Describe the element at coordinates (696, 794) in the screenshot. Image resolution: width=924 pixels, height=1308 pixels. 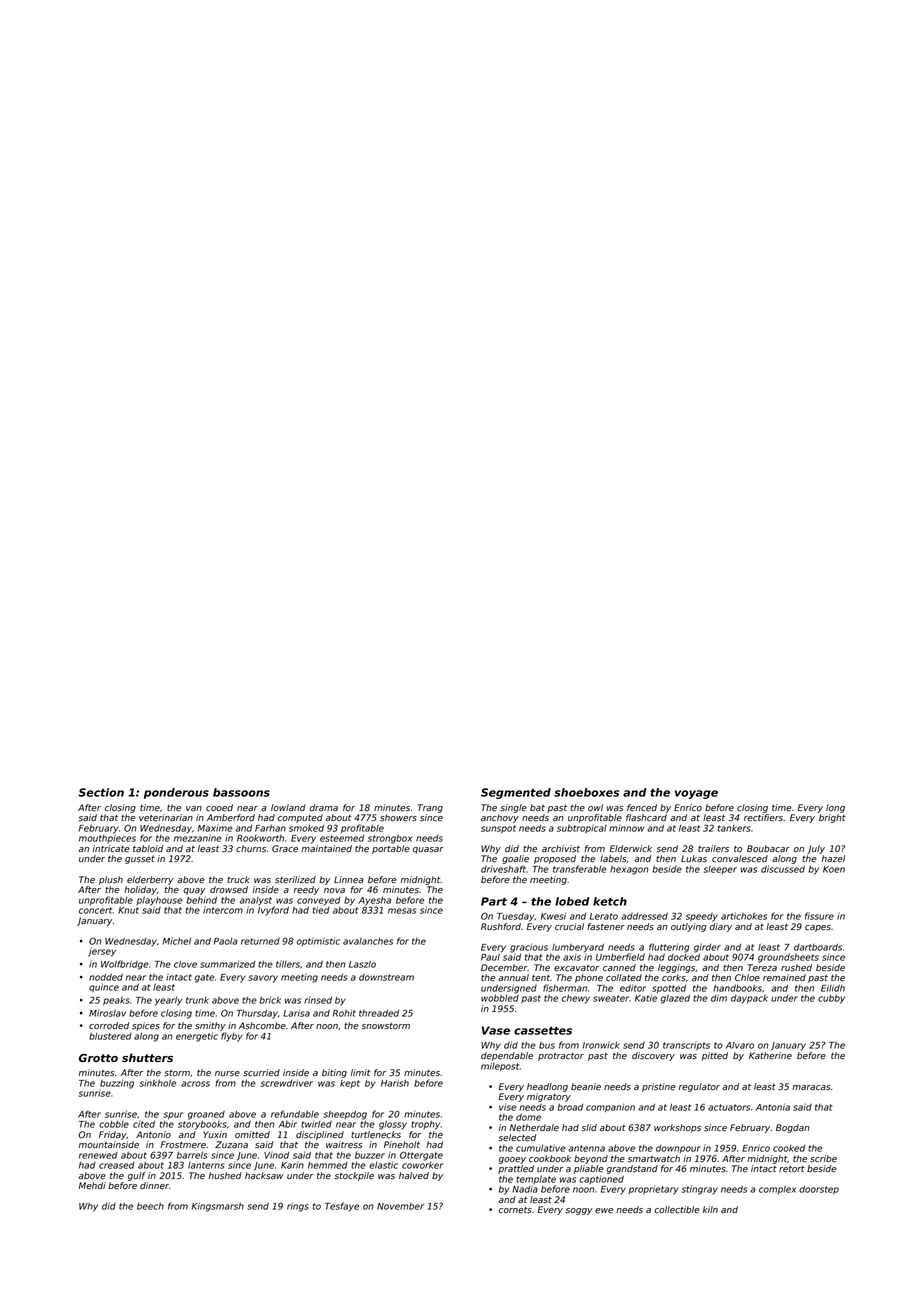
I see `voyage` at that location.
